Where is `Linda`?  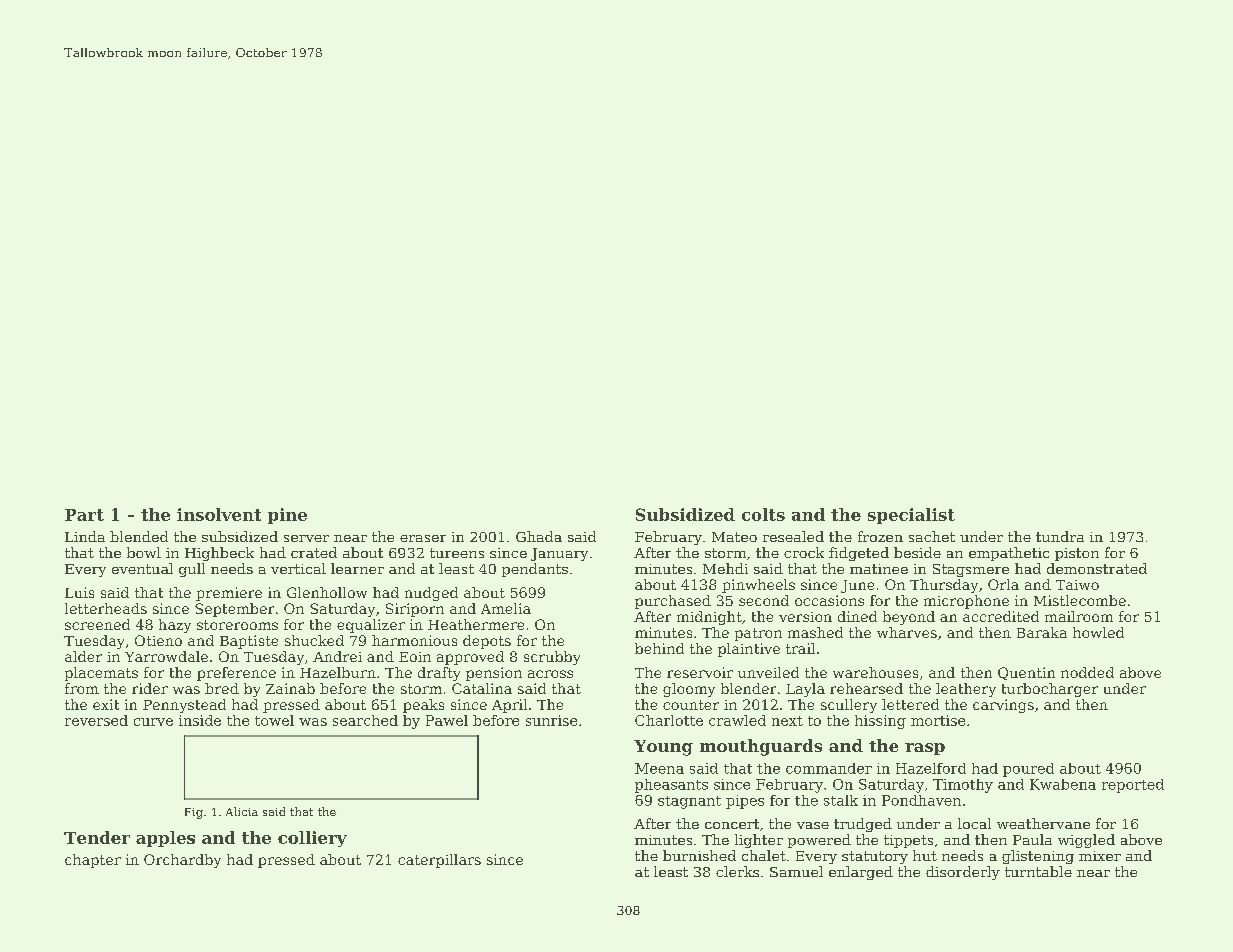 Linda is located at coordinates (85, 536).
